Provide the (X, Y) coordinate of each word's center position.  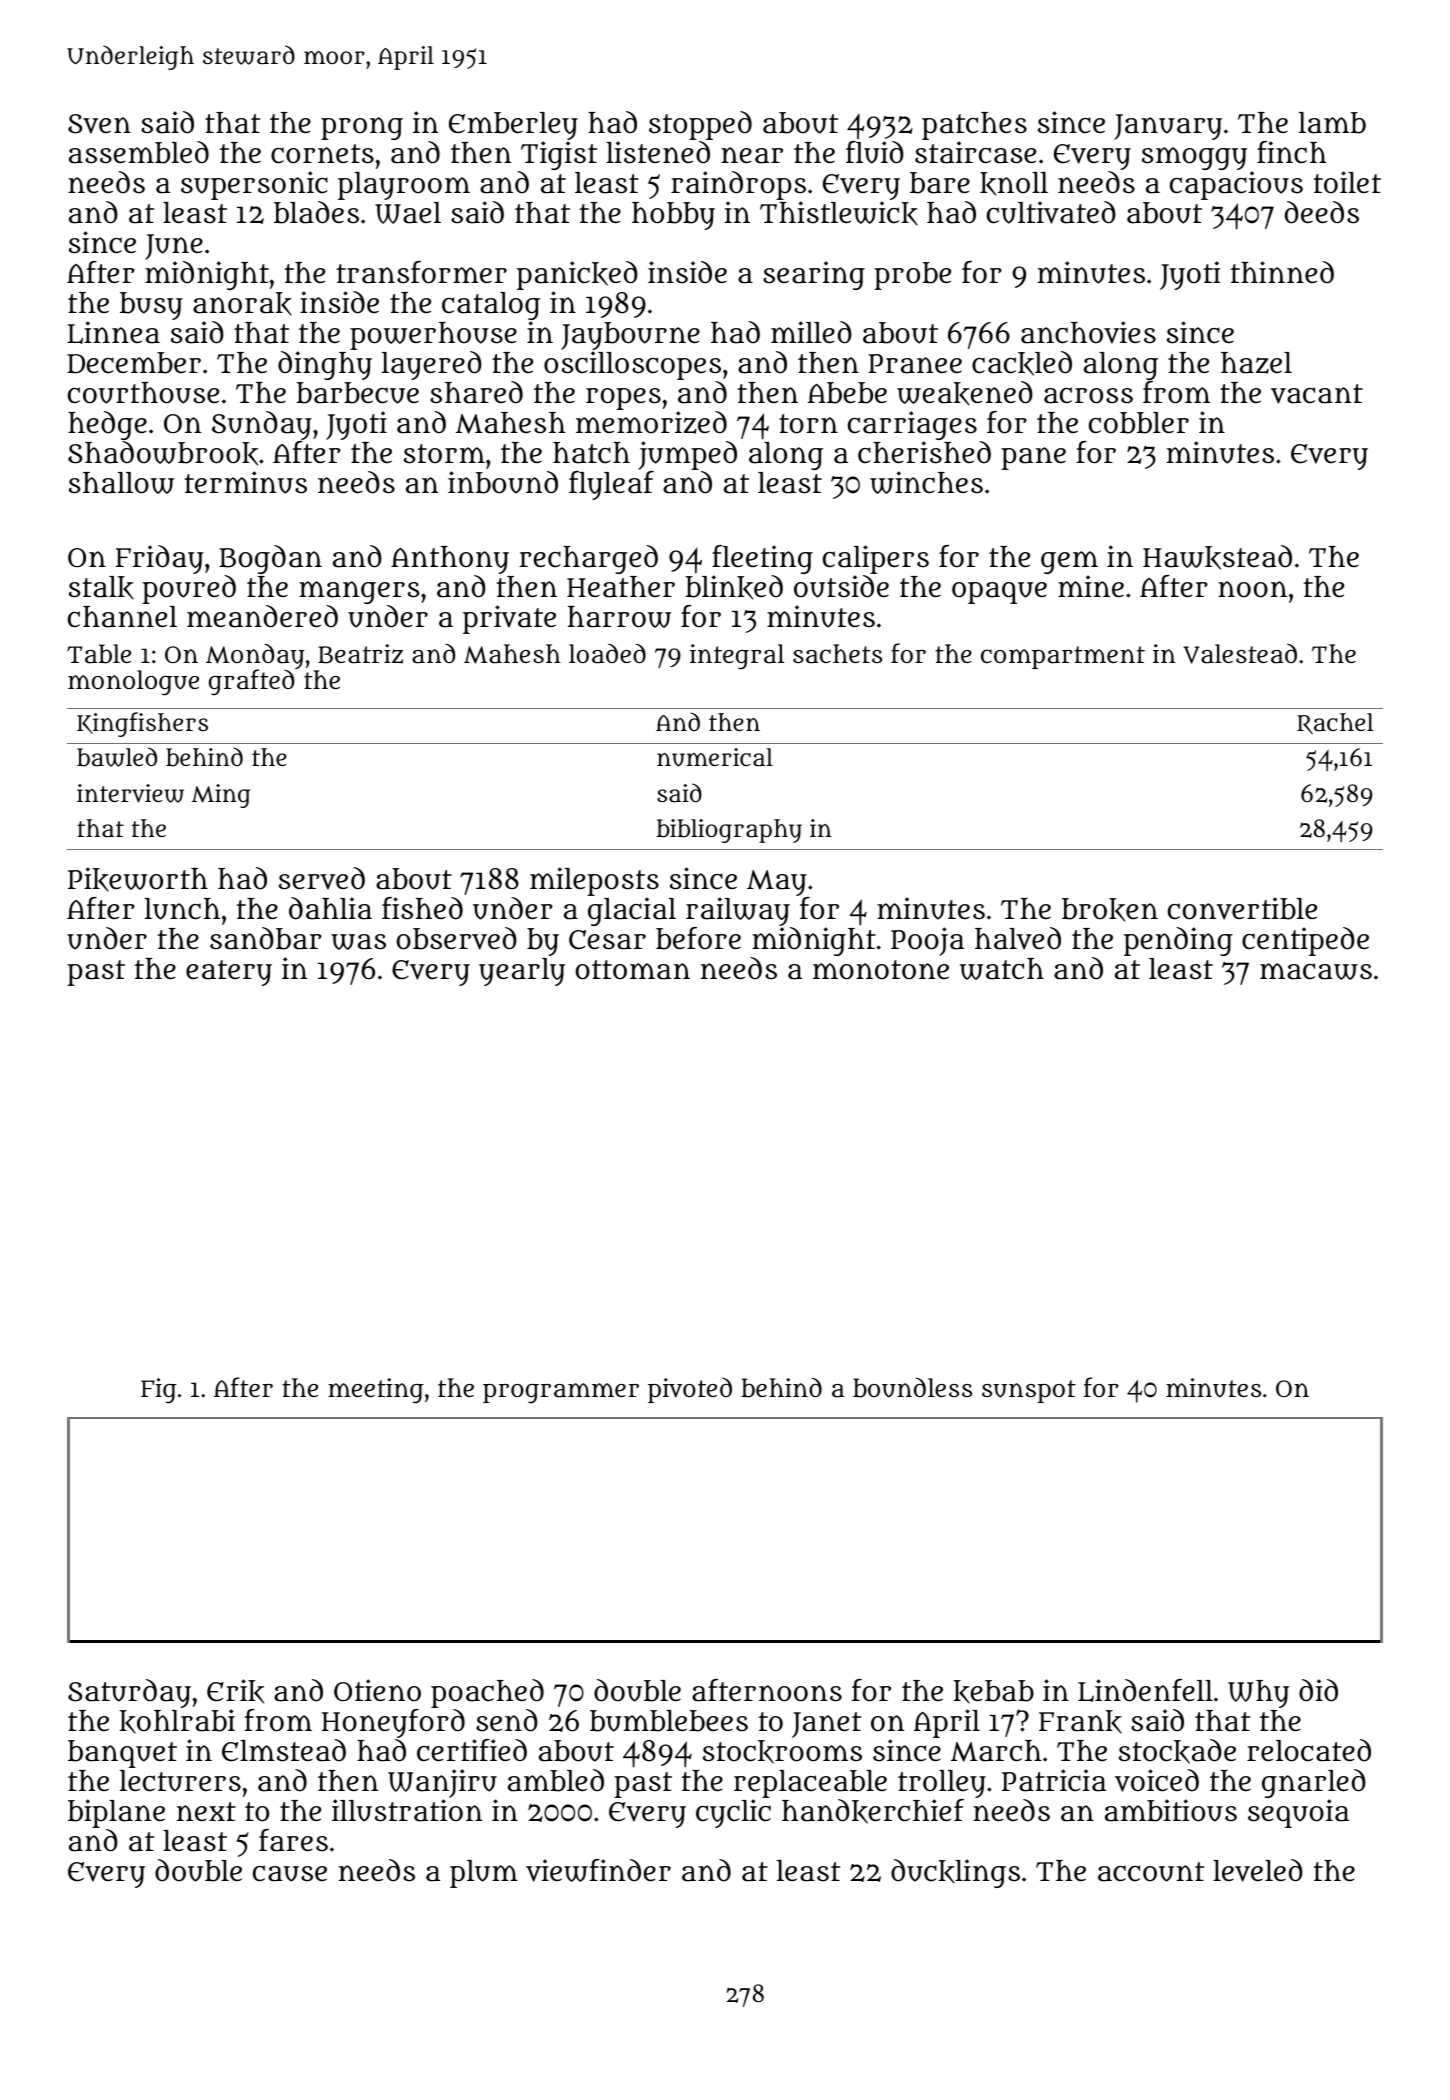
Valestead (1240, 654)
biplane (116, 1813)
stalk (101, 588)
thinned (1282, 272)
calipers (876, 559)
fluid (875, 152)
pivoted (690, 1390)
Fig (159, 1391)
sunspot (1029, 1391)
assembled (139, 152)
